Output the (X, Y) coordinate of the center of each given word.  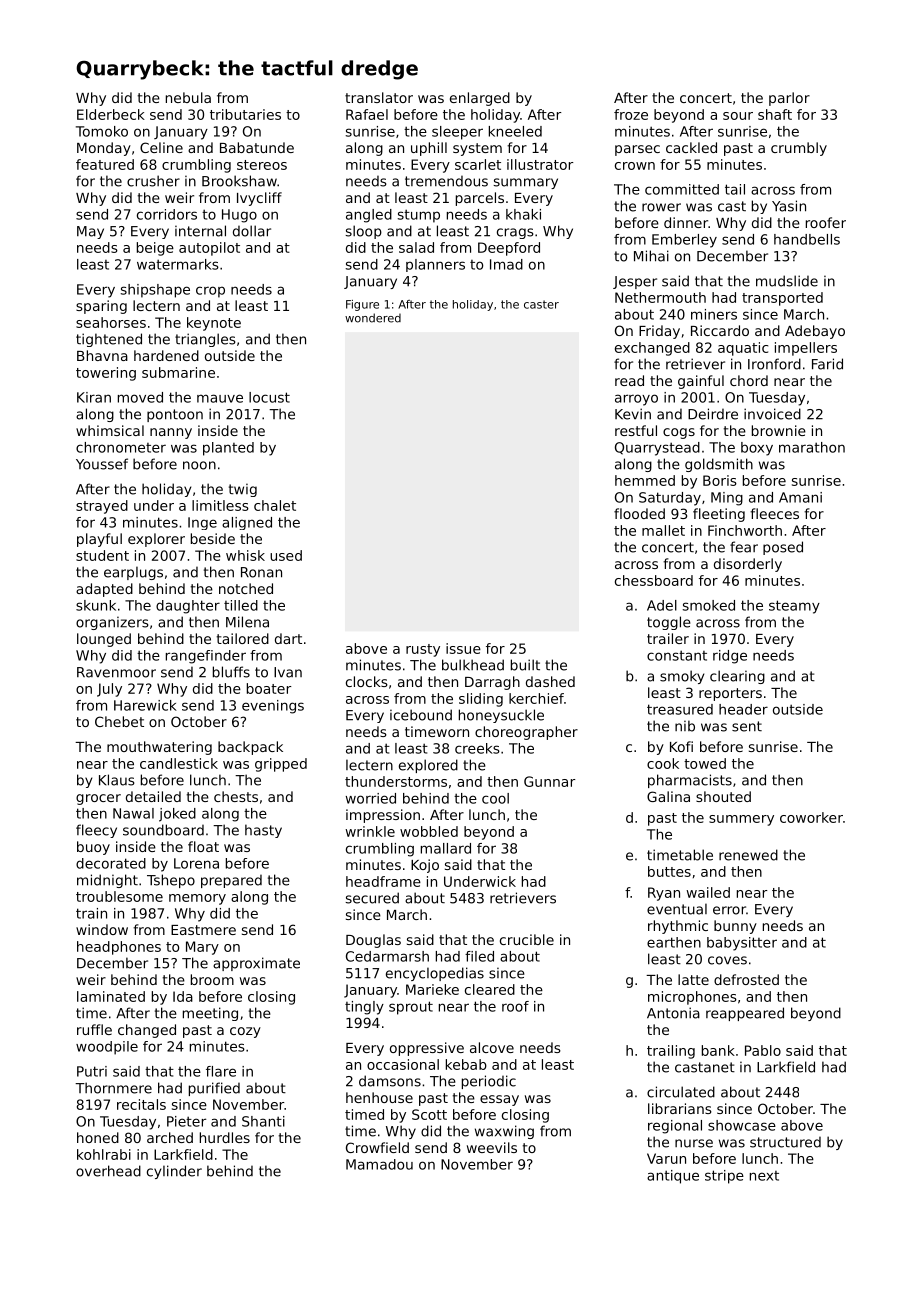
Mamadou (379, 1164)
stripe (724, 1177)
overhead (108, 1171)
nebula (188, 97)
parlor (789, 99)
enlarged (480, 99)
